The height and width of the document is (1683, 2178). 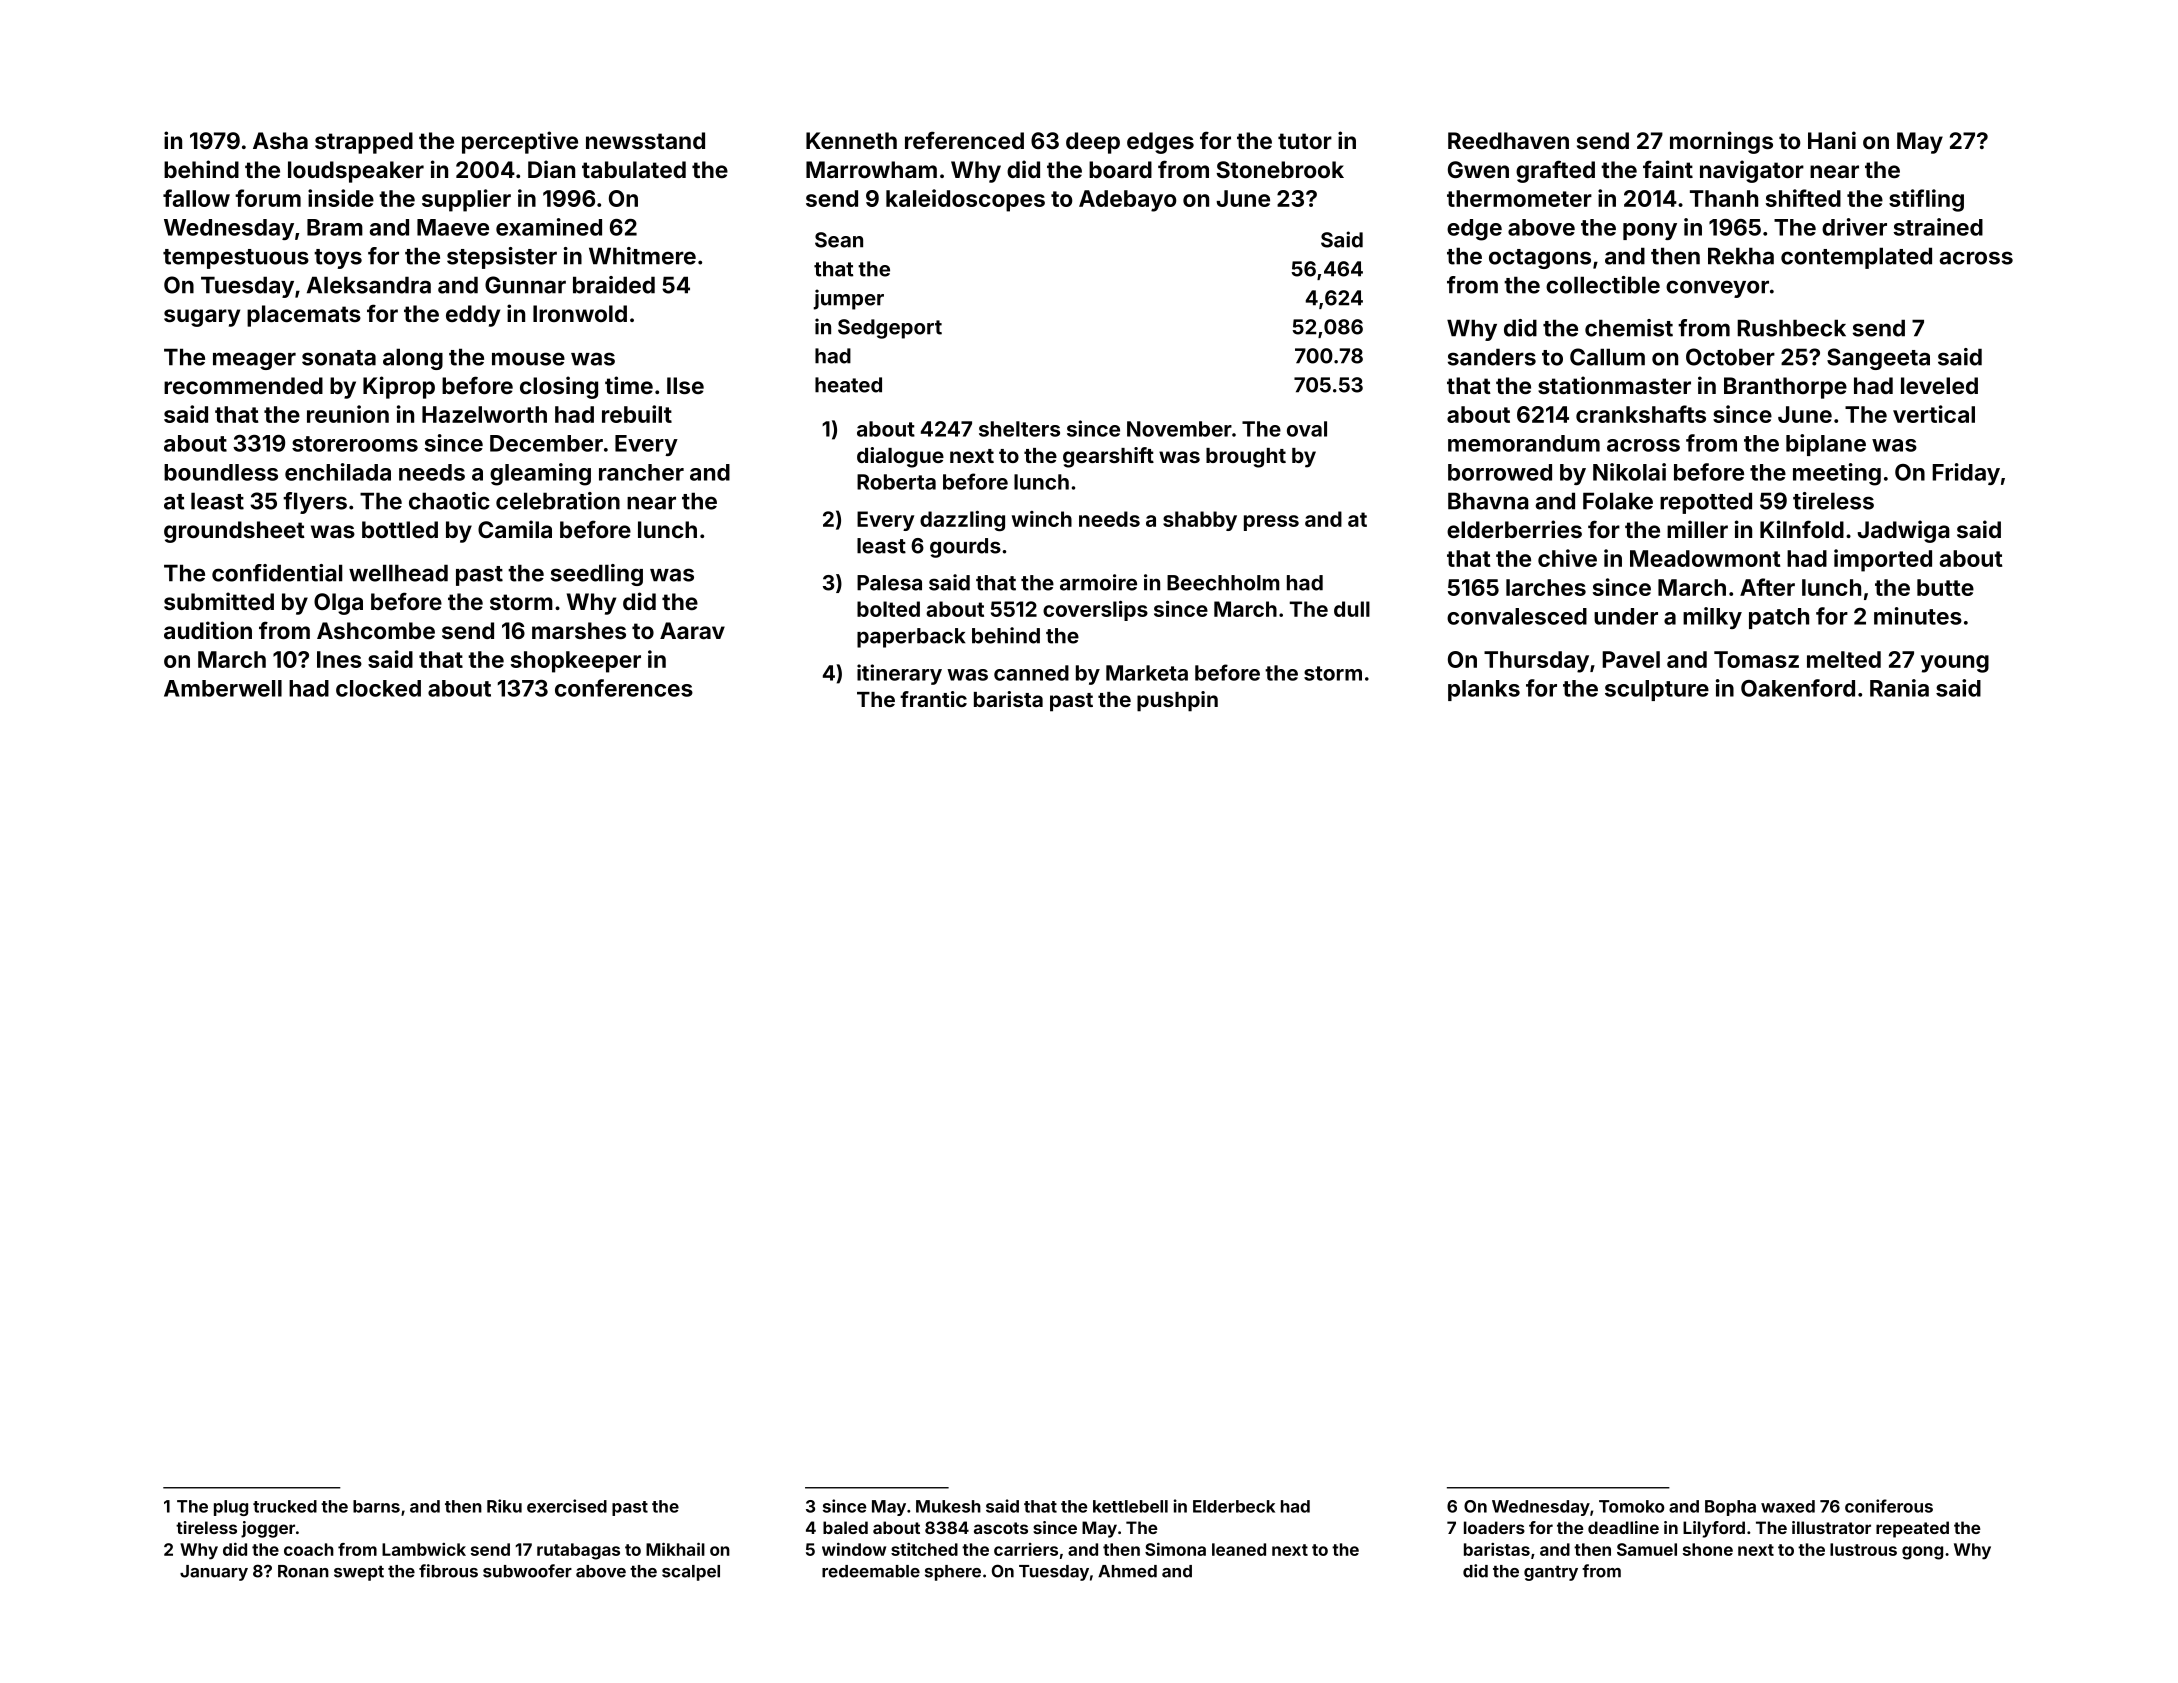 I want to click on Amberwell, so click(x=223, y=688).
